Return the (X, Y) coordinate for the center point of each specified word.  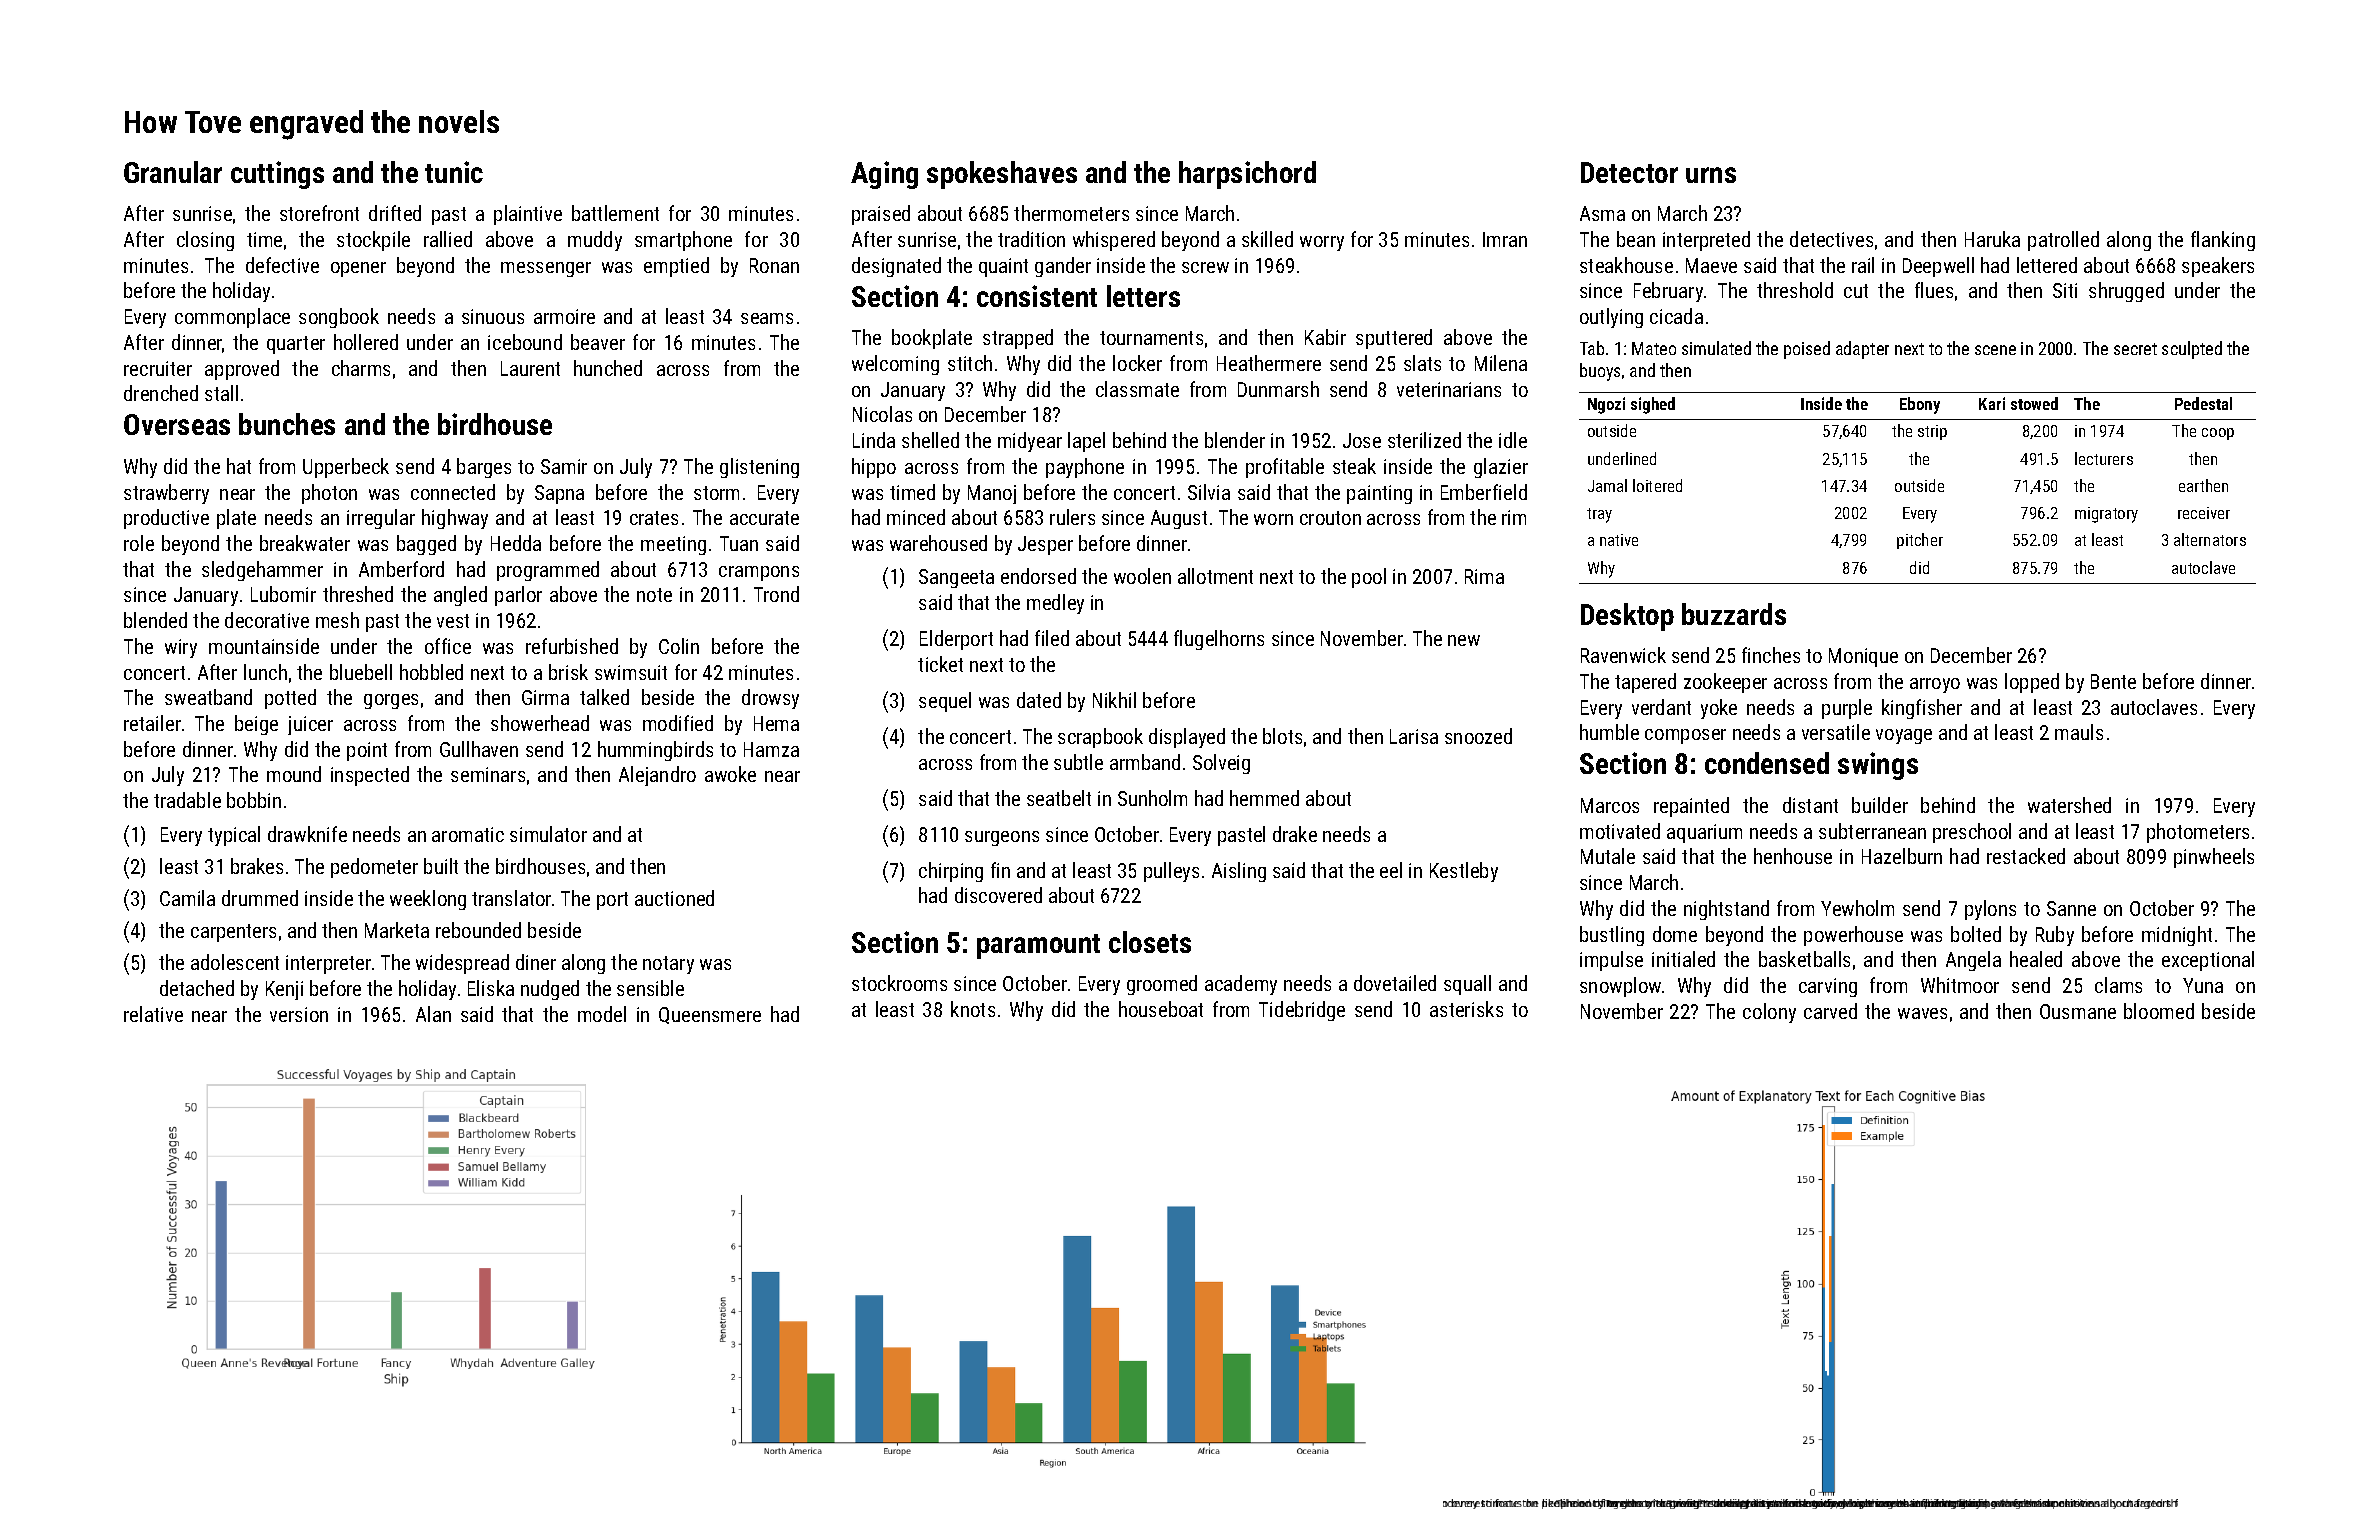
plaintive (528, 215)
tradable (187, 800)
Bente (2113, 681)
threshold (1795, 290)
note (654, 595)
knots (973, 1009)
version (299, 1014)
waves (1922, 1013)
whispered (1114, 241)
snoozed (1478, 736)
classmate (1137, 389)
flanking (2223, 241)
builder (1880, 805)
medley (1055, 604)
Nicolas (882, 414)
